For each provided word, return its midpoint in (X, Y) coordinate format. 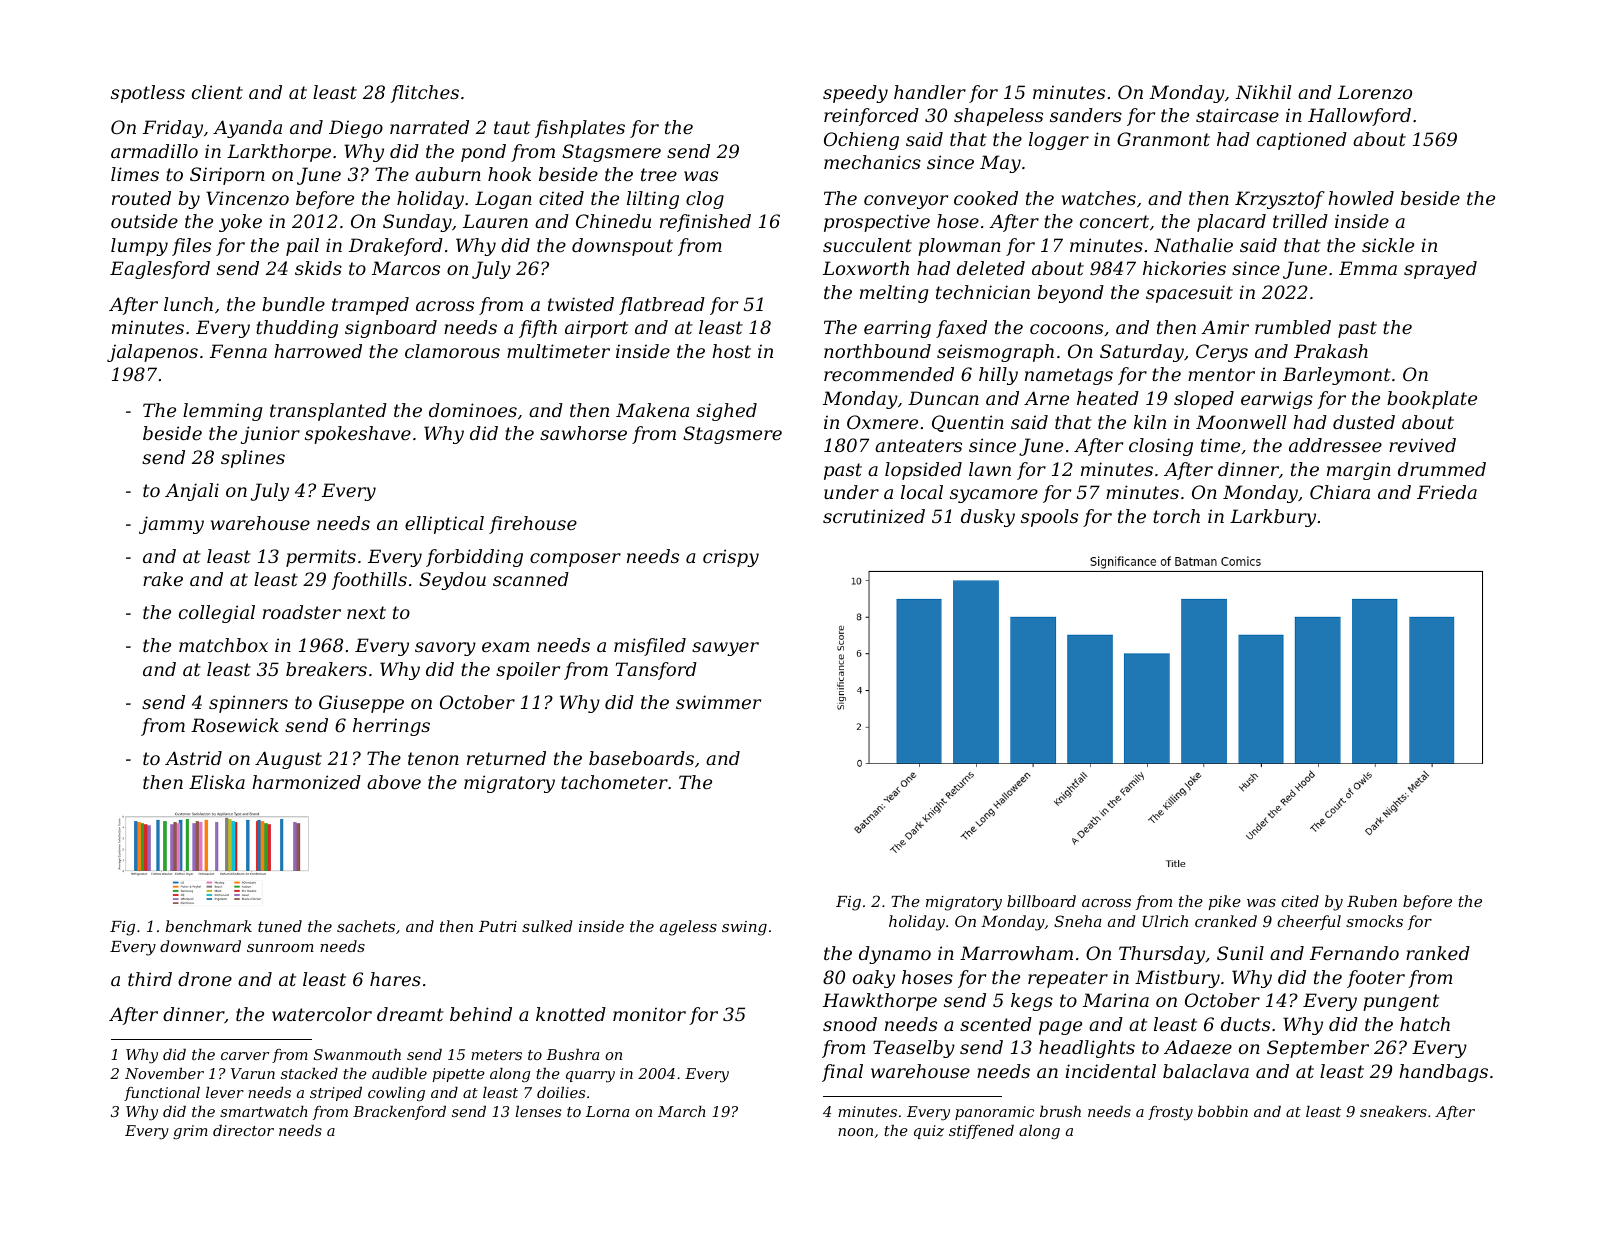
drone (205, 979)
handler (930, 92)
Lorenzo (1375, 92)
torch (1176, 516)
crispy (731, 558)
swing (744, 928)
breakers (326, 669)
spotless (148, 94)
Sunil (1240, 953)
